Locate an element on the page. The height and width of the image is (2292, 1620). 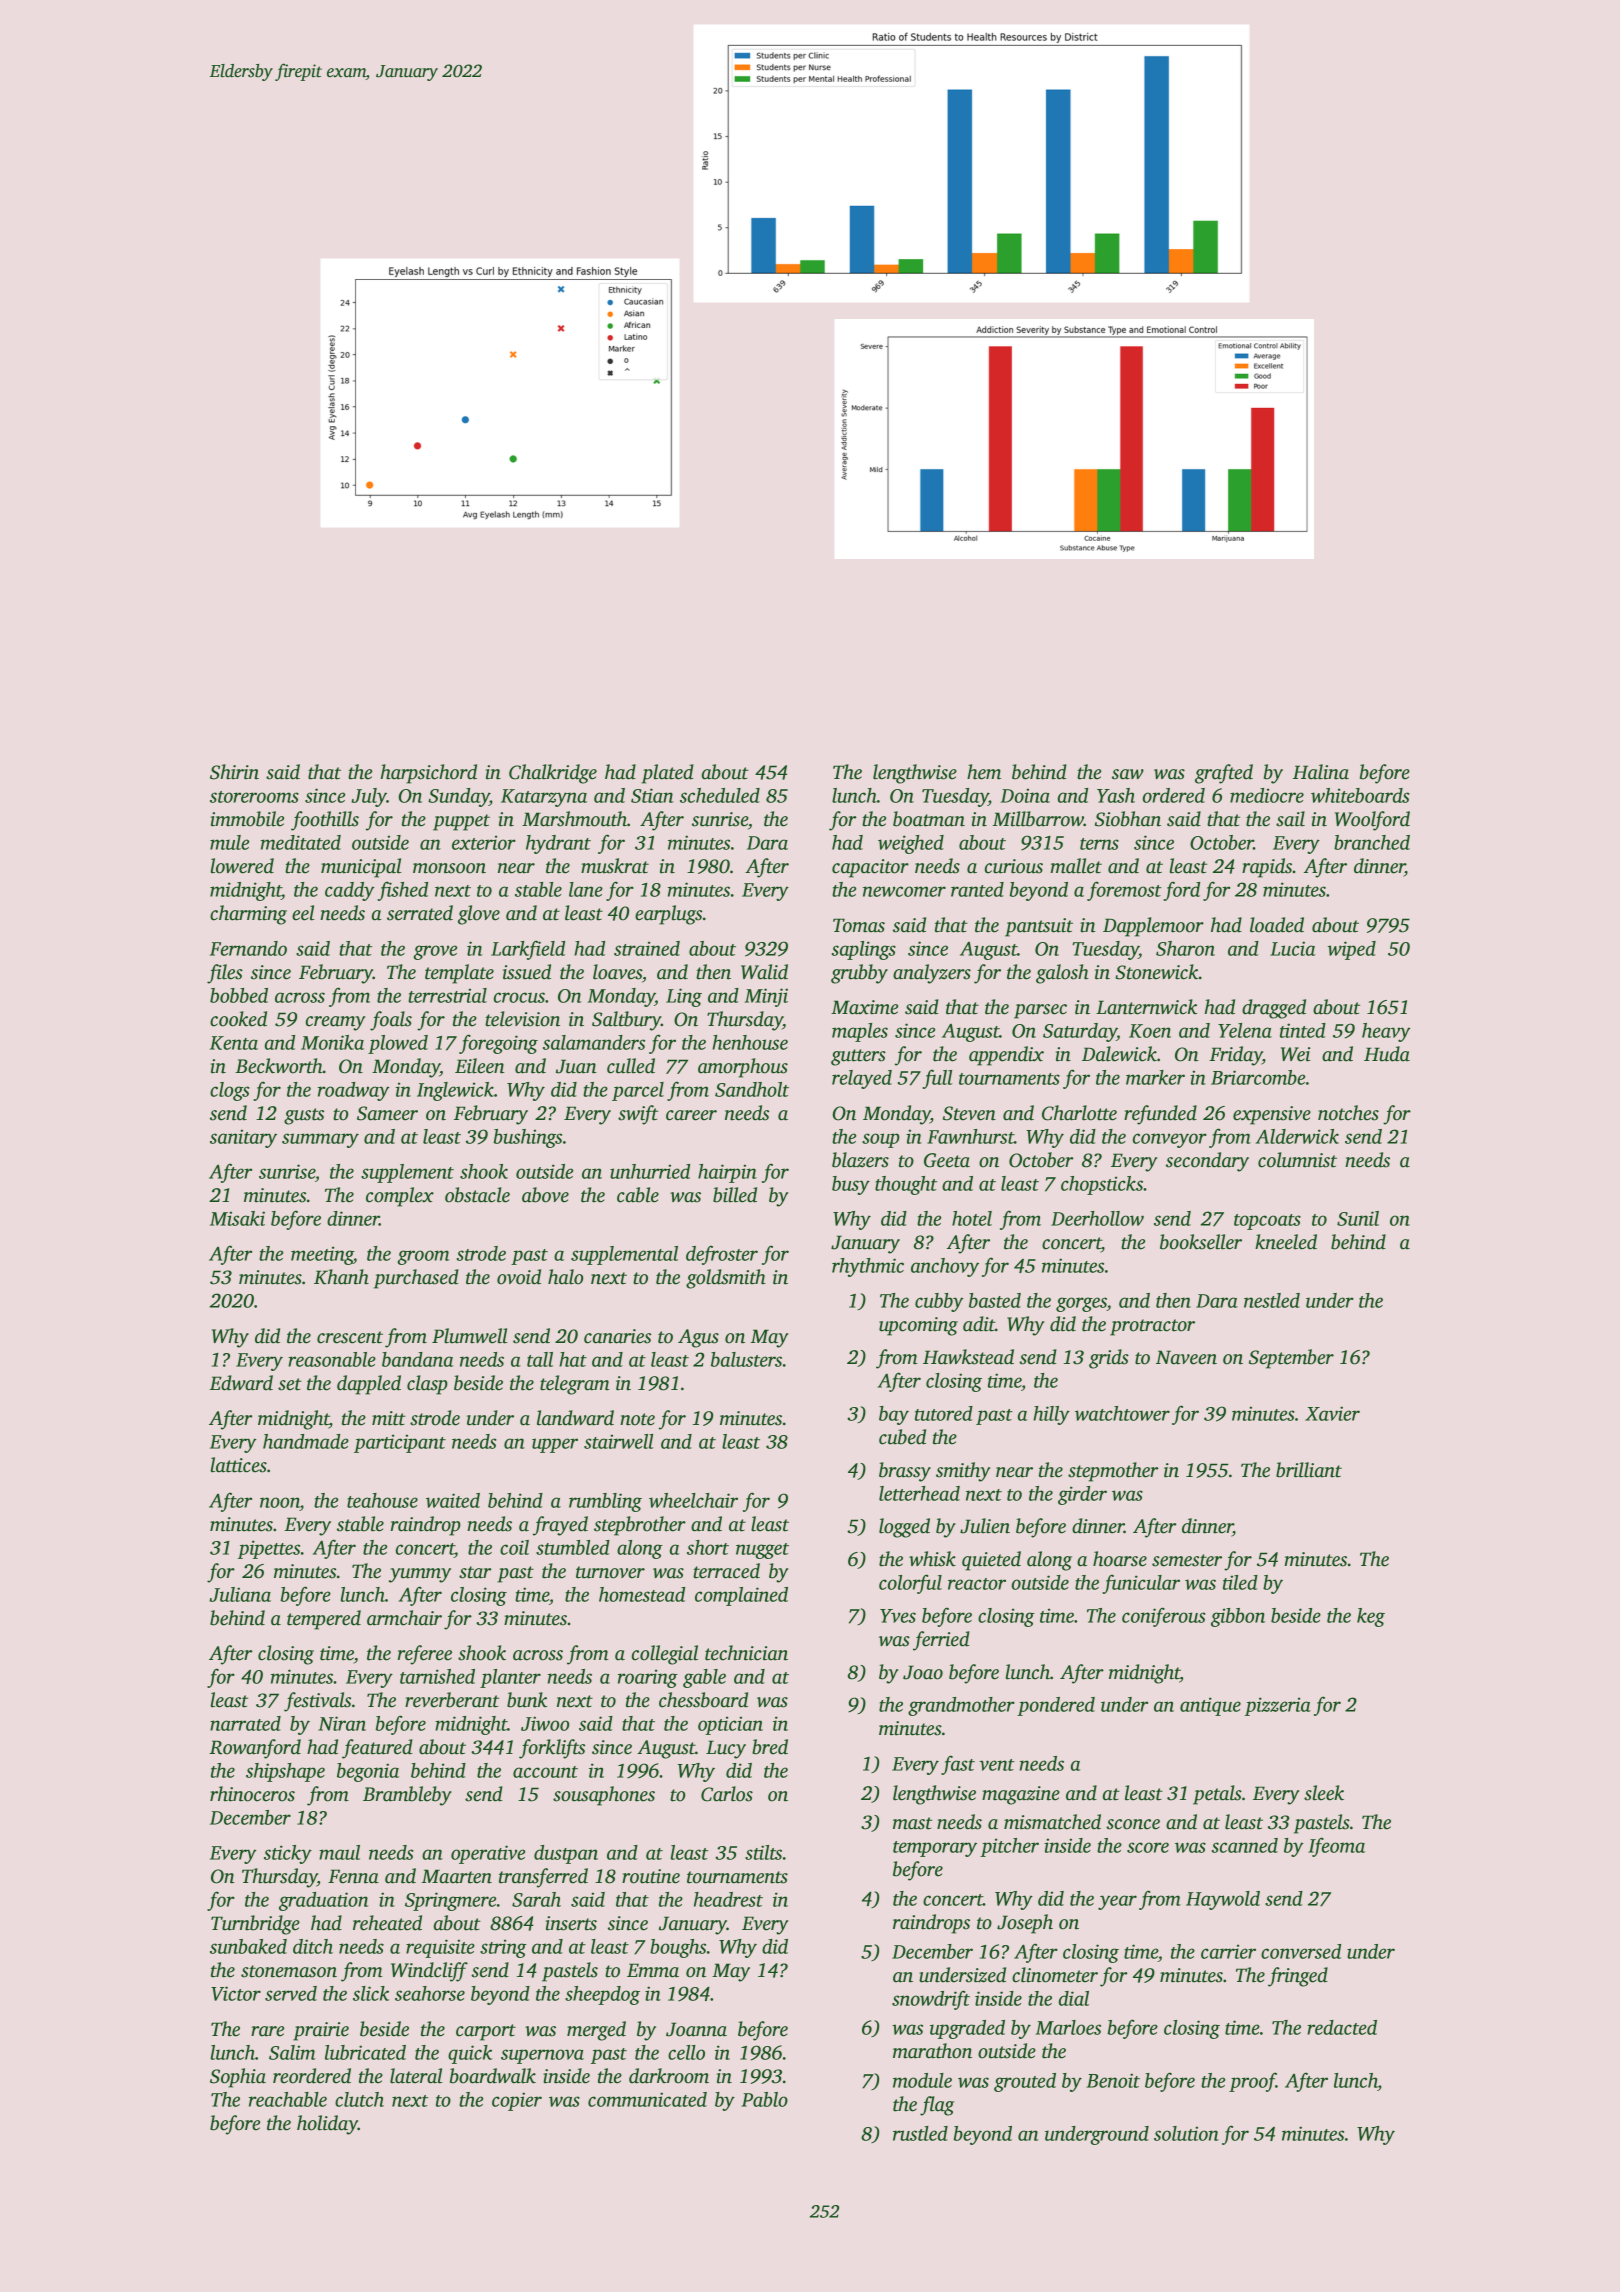
Sunil is located at coordinates (1358, 1218).
